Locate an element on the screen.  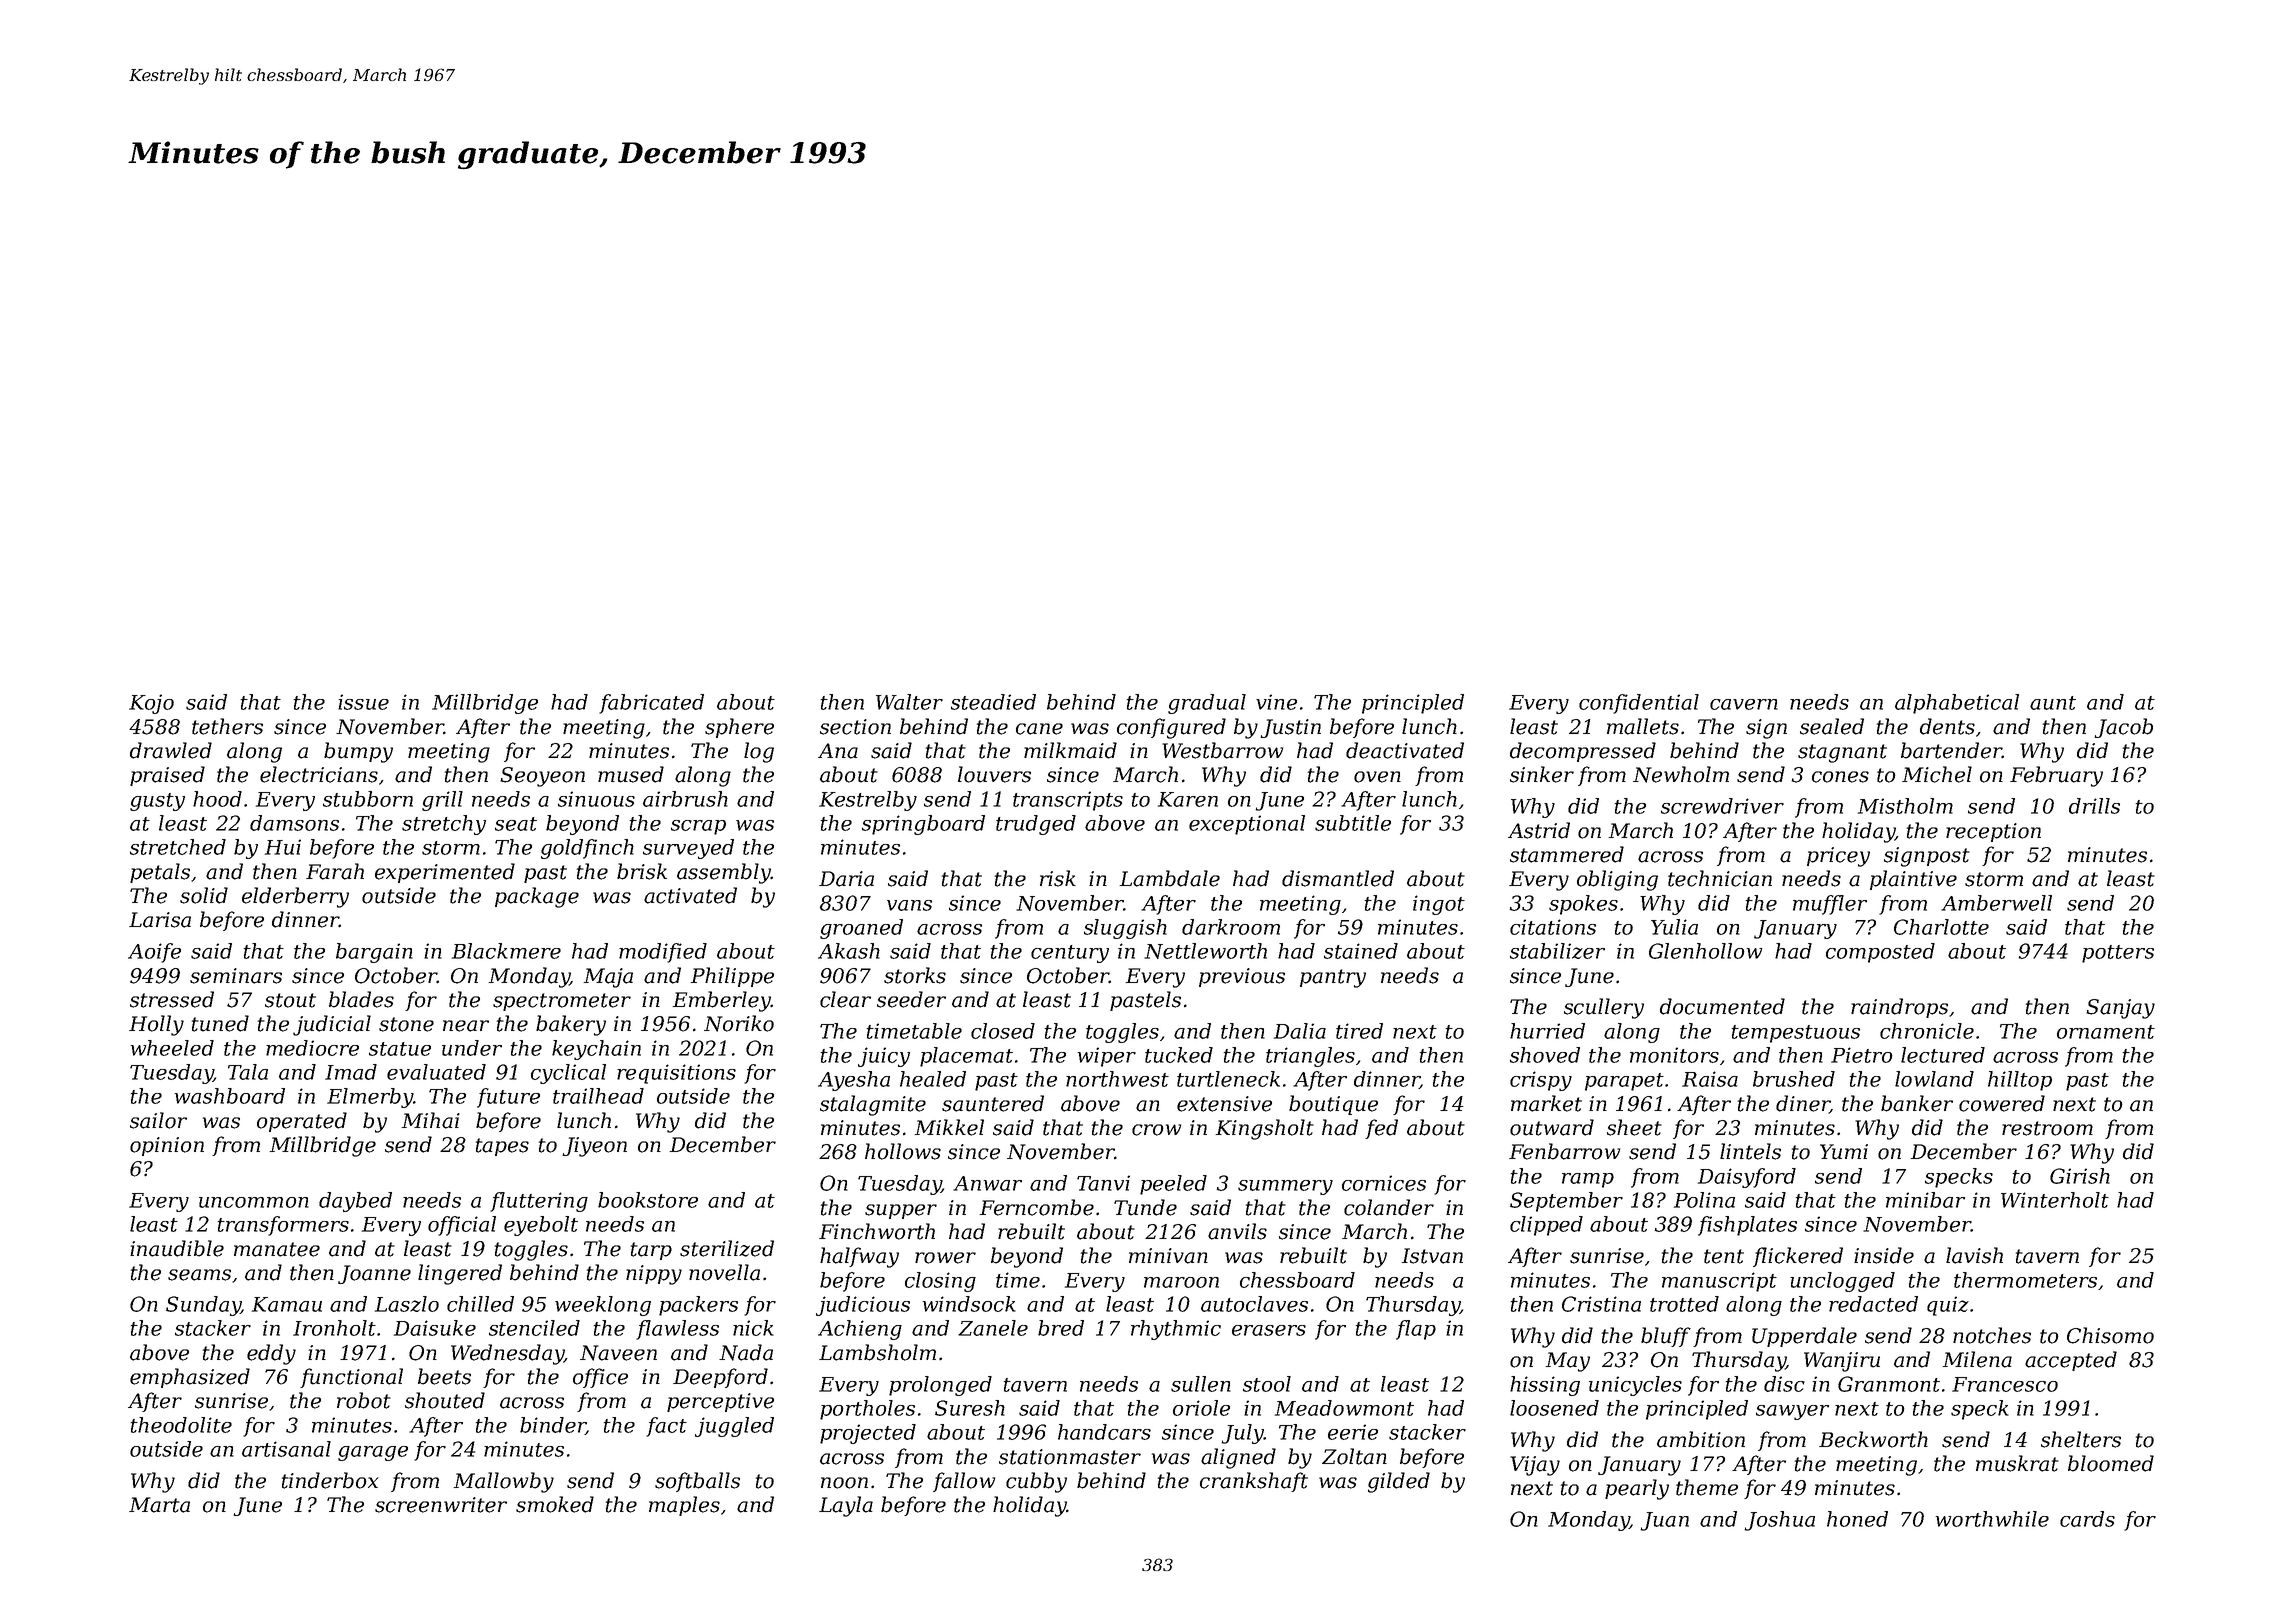
future is located at coordinates (508, 1098).
